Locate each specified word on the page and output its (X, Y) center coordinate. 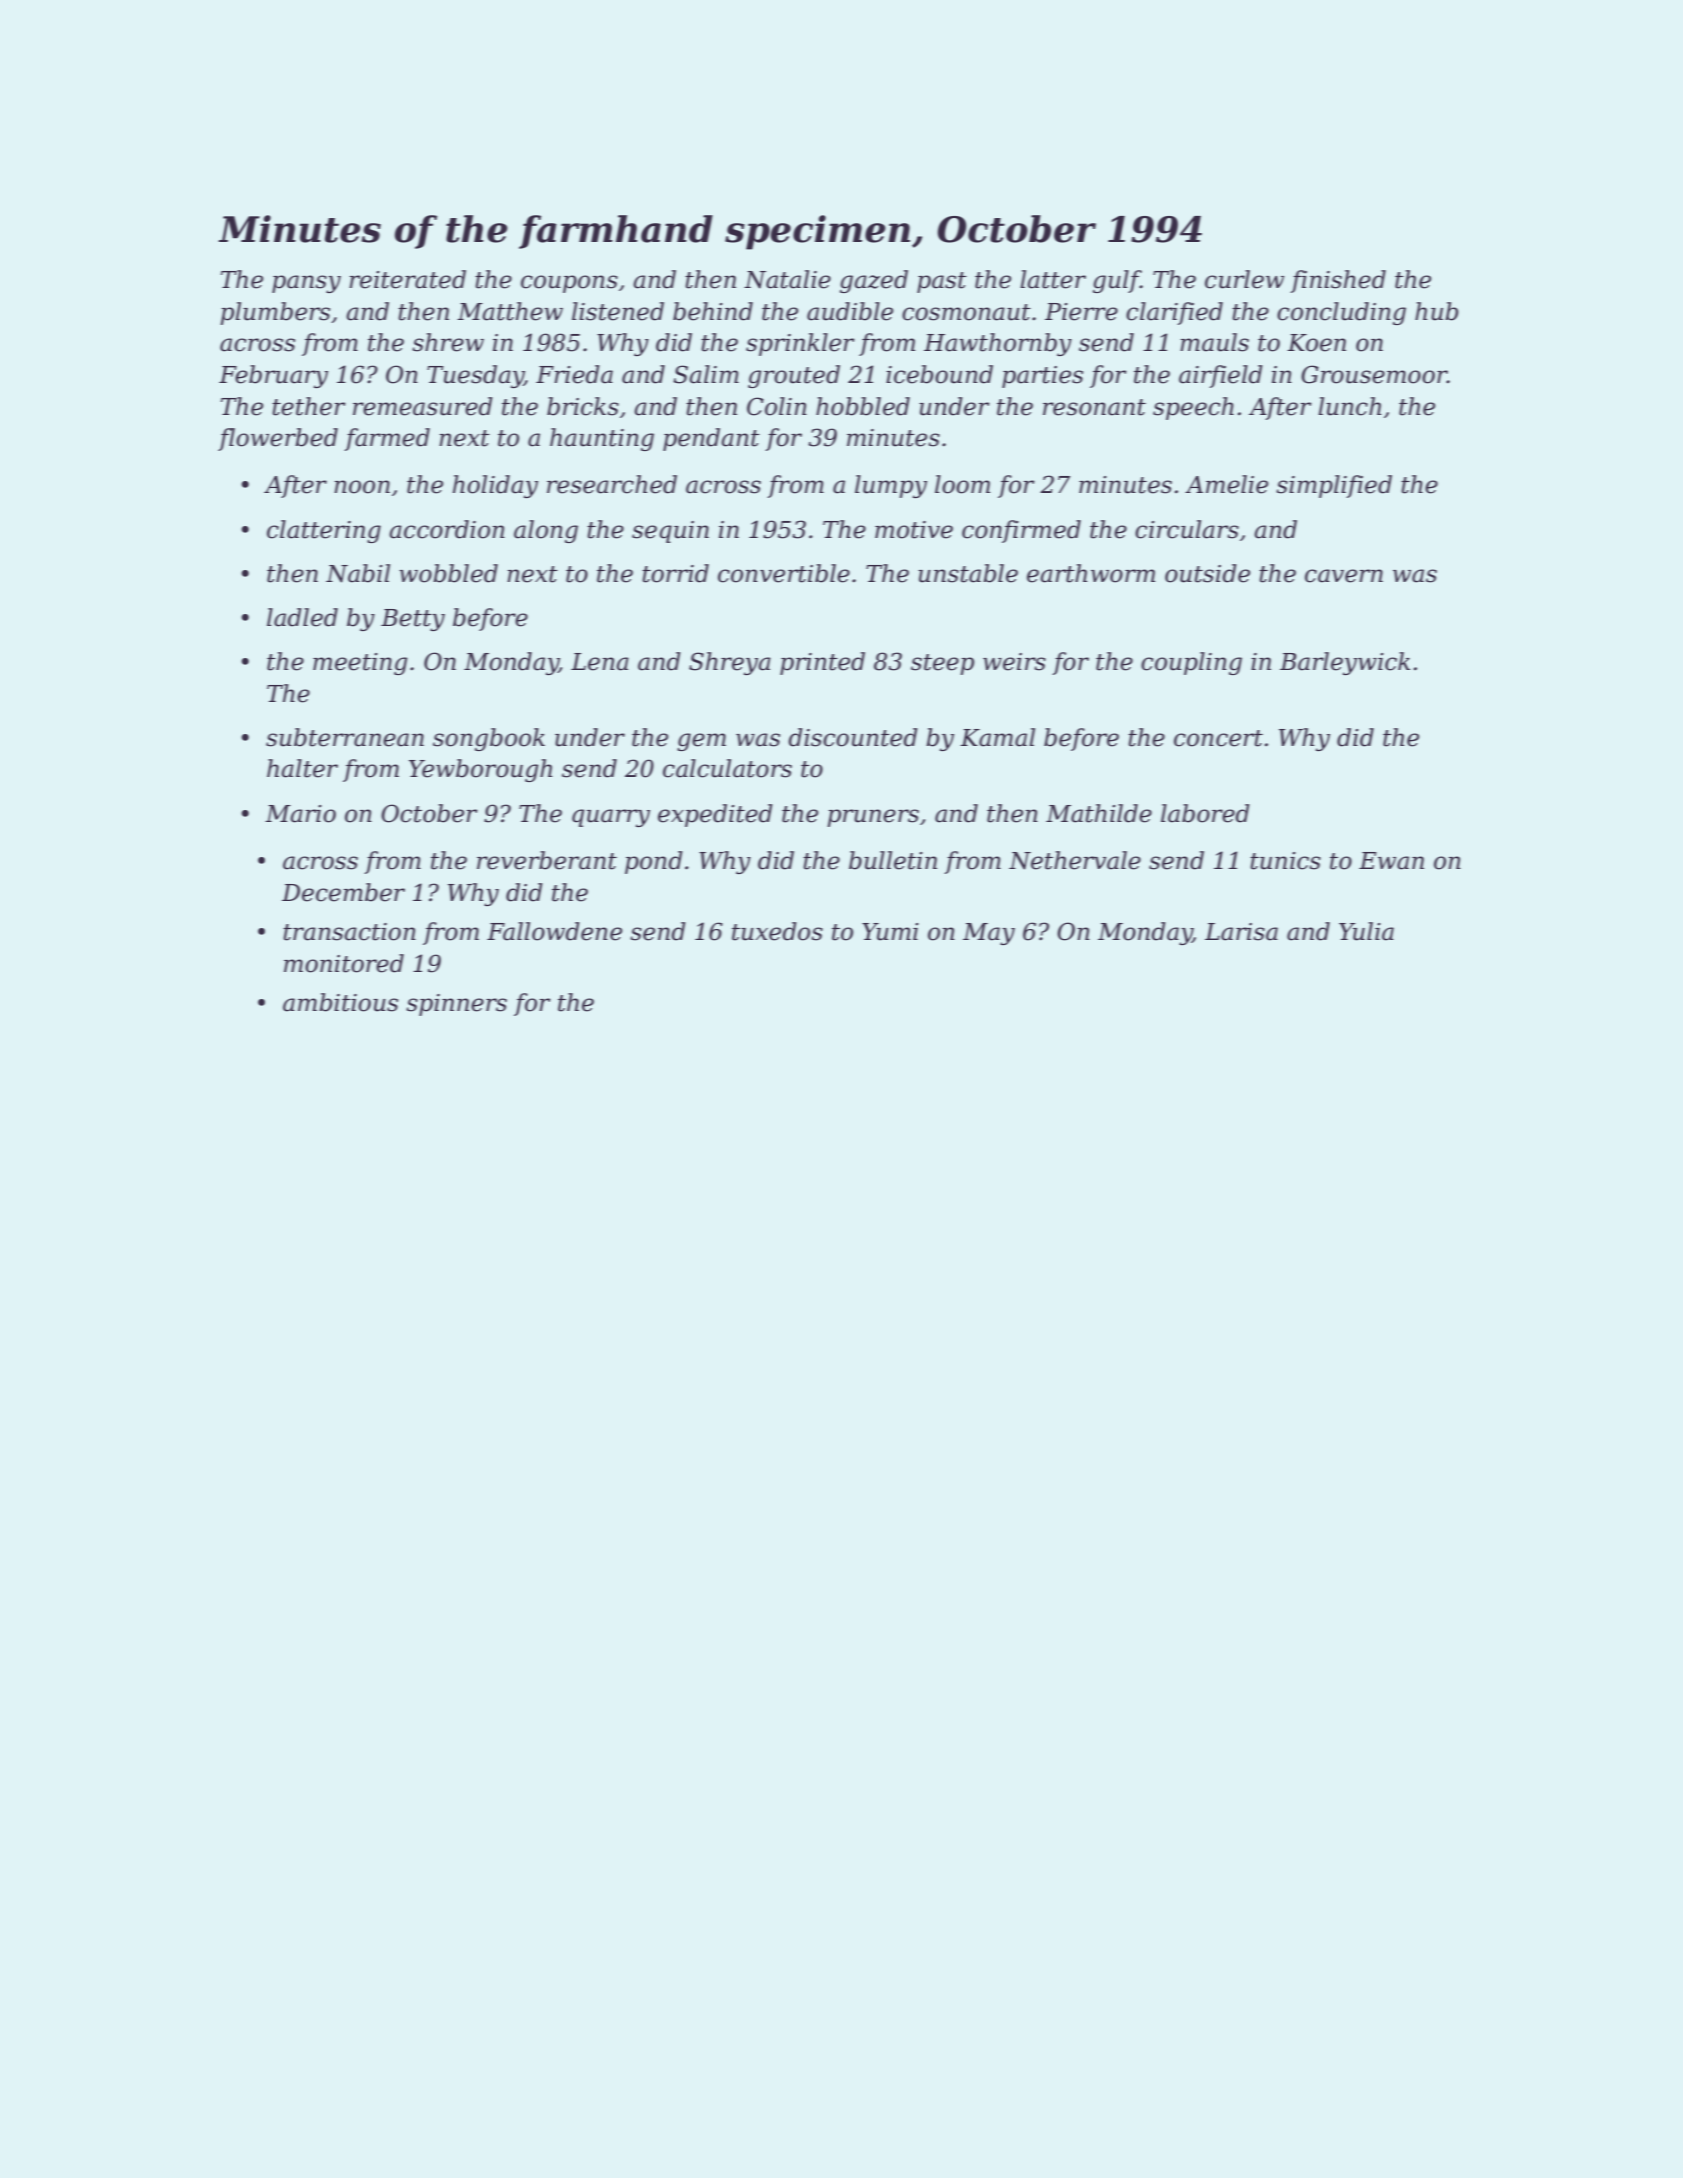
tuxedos (777, 931)
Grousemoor (1374, 374)
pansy (306, 284)
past (942, 282)
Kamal (997, 737)
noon (362, 487)
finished (1338, 281)
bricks (583, 406)
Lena (600, 662)
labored (1205, 813)
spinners (456, 1005)
